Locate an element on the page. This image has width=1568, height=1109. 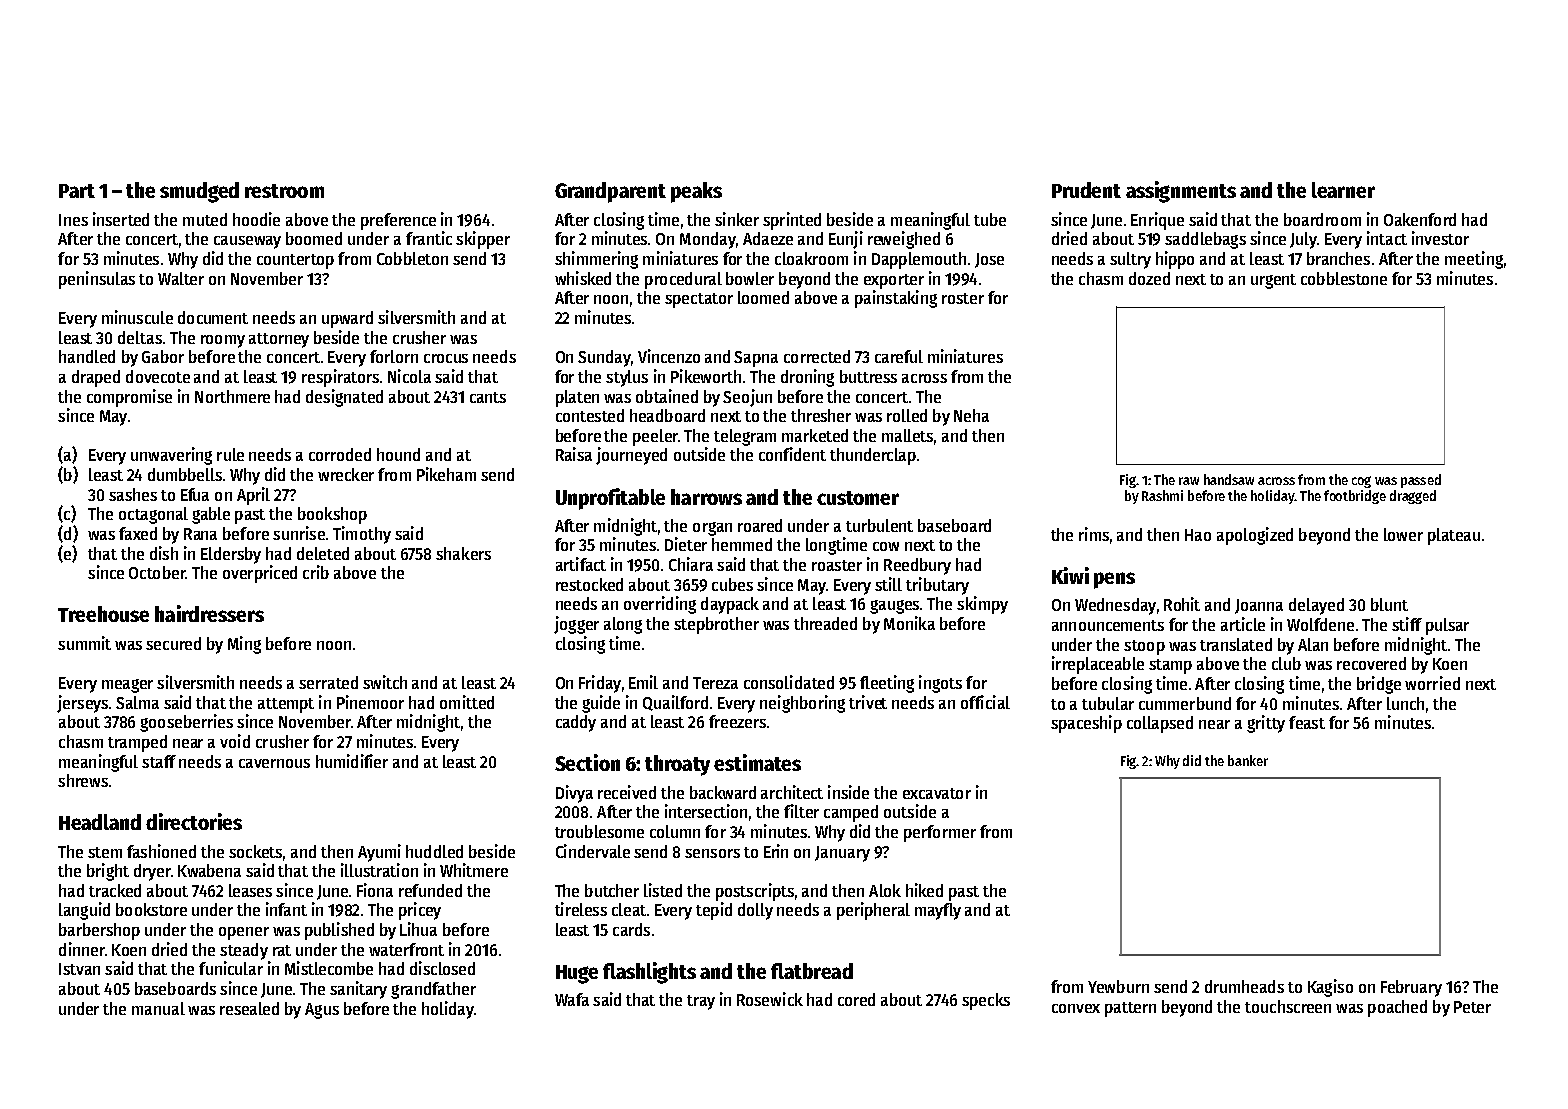
Part is located at coordinates (77, 191).
